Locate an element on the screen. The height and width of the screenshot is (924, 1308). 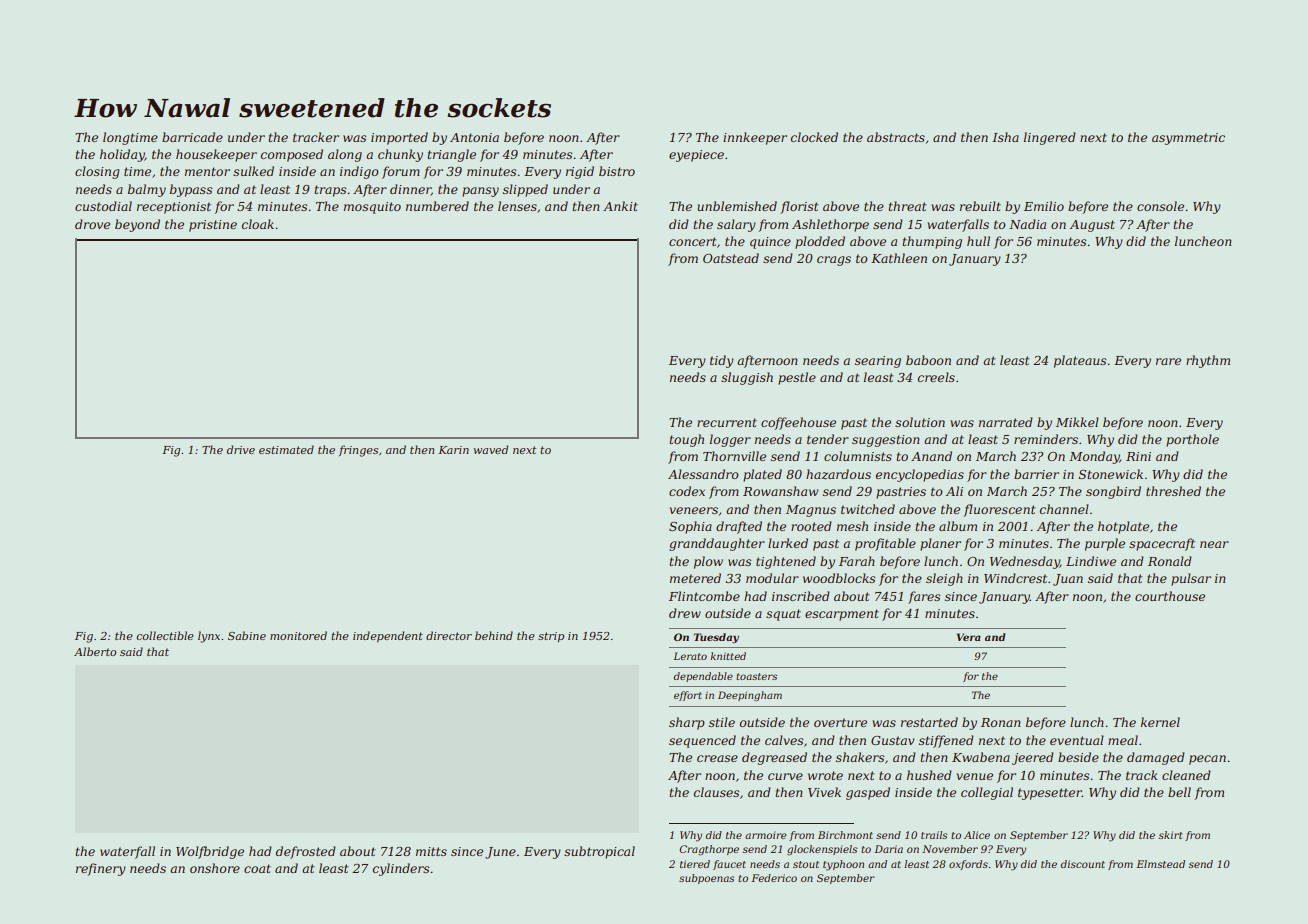
searing is located at coordinates (878, 362).
